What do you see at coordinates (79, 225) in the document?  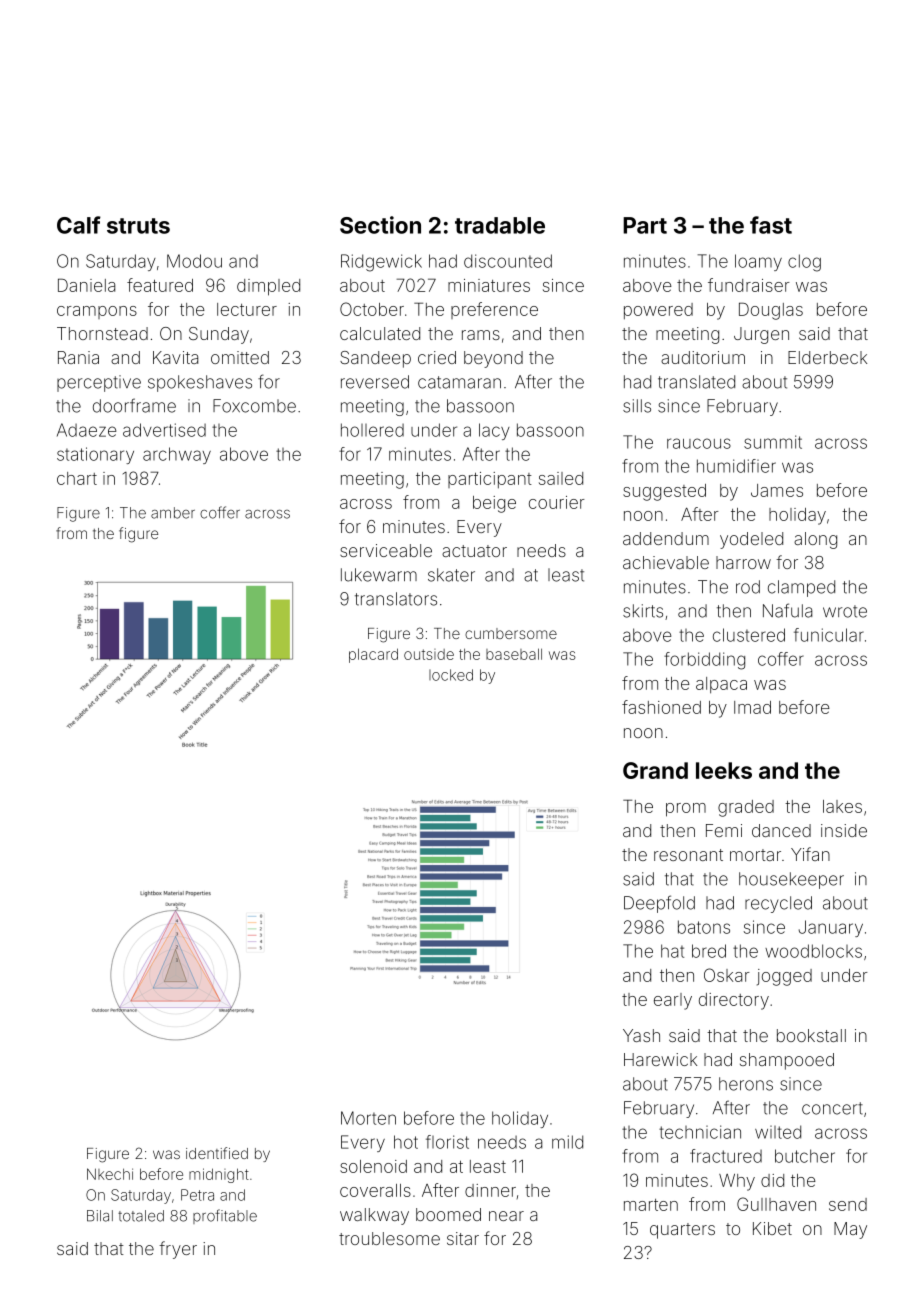 I see `Calf` at bounding box center [79, 225].
